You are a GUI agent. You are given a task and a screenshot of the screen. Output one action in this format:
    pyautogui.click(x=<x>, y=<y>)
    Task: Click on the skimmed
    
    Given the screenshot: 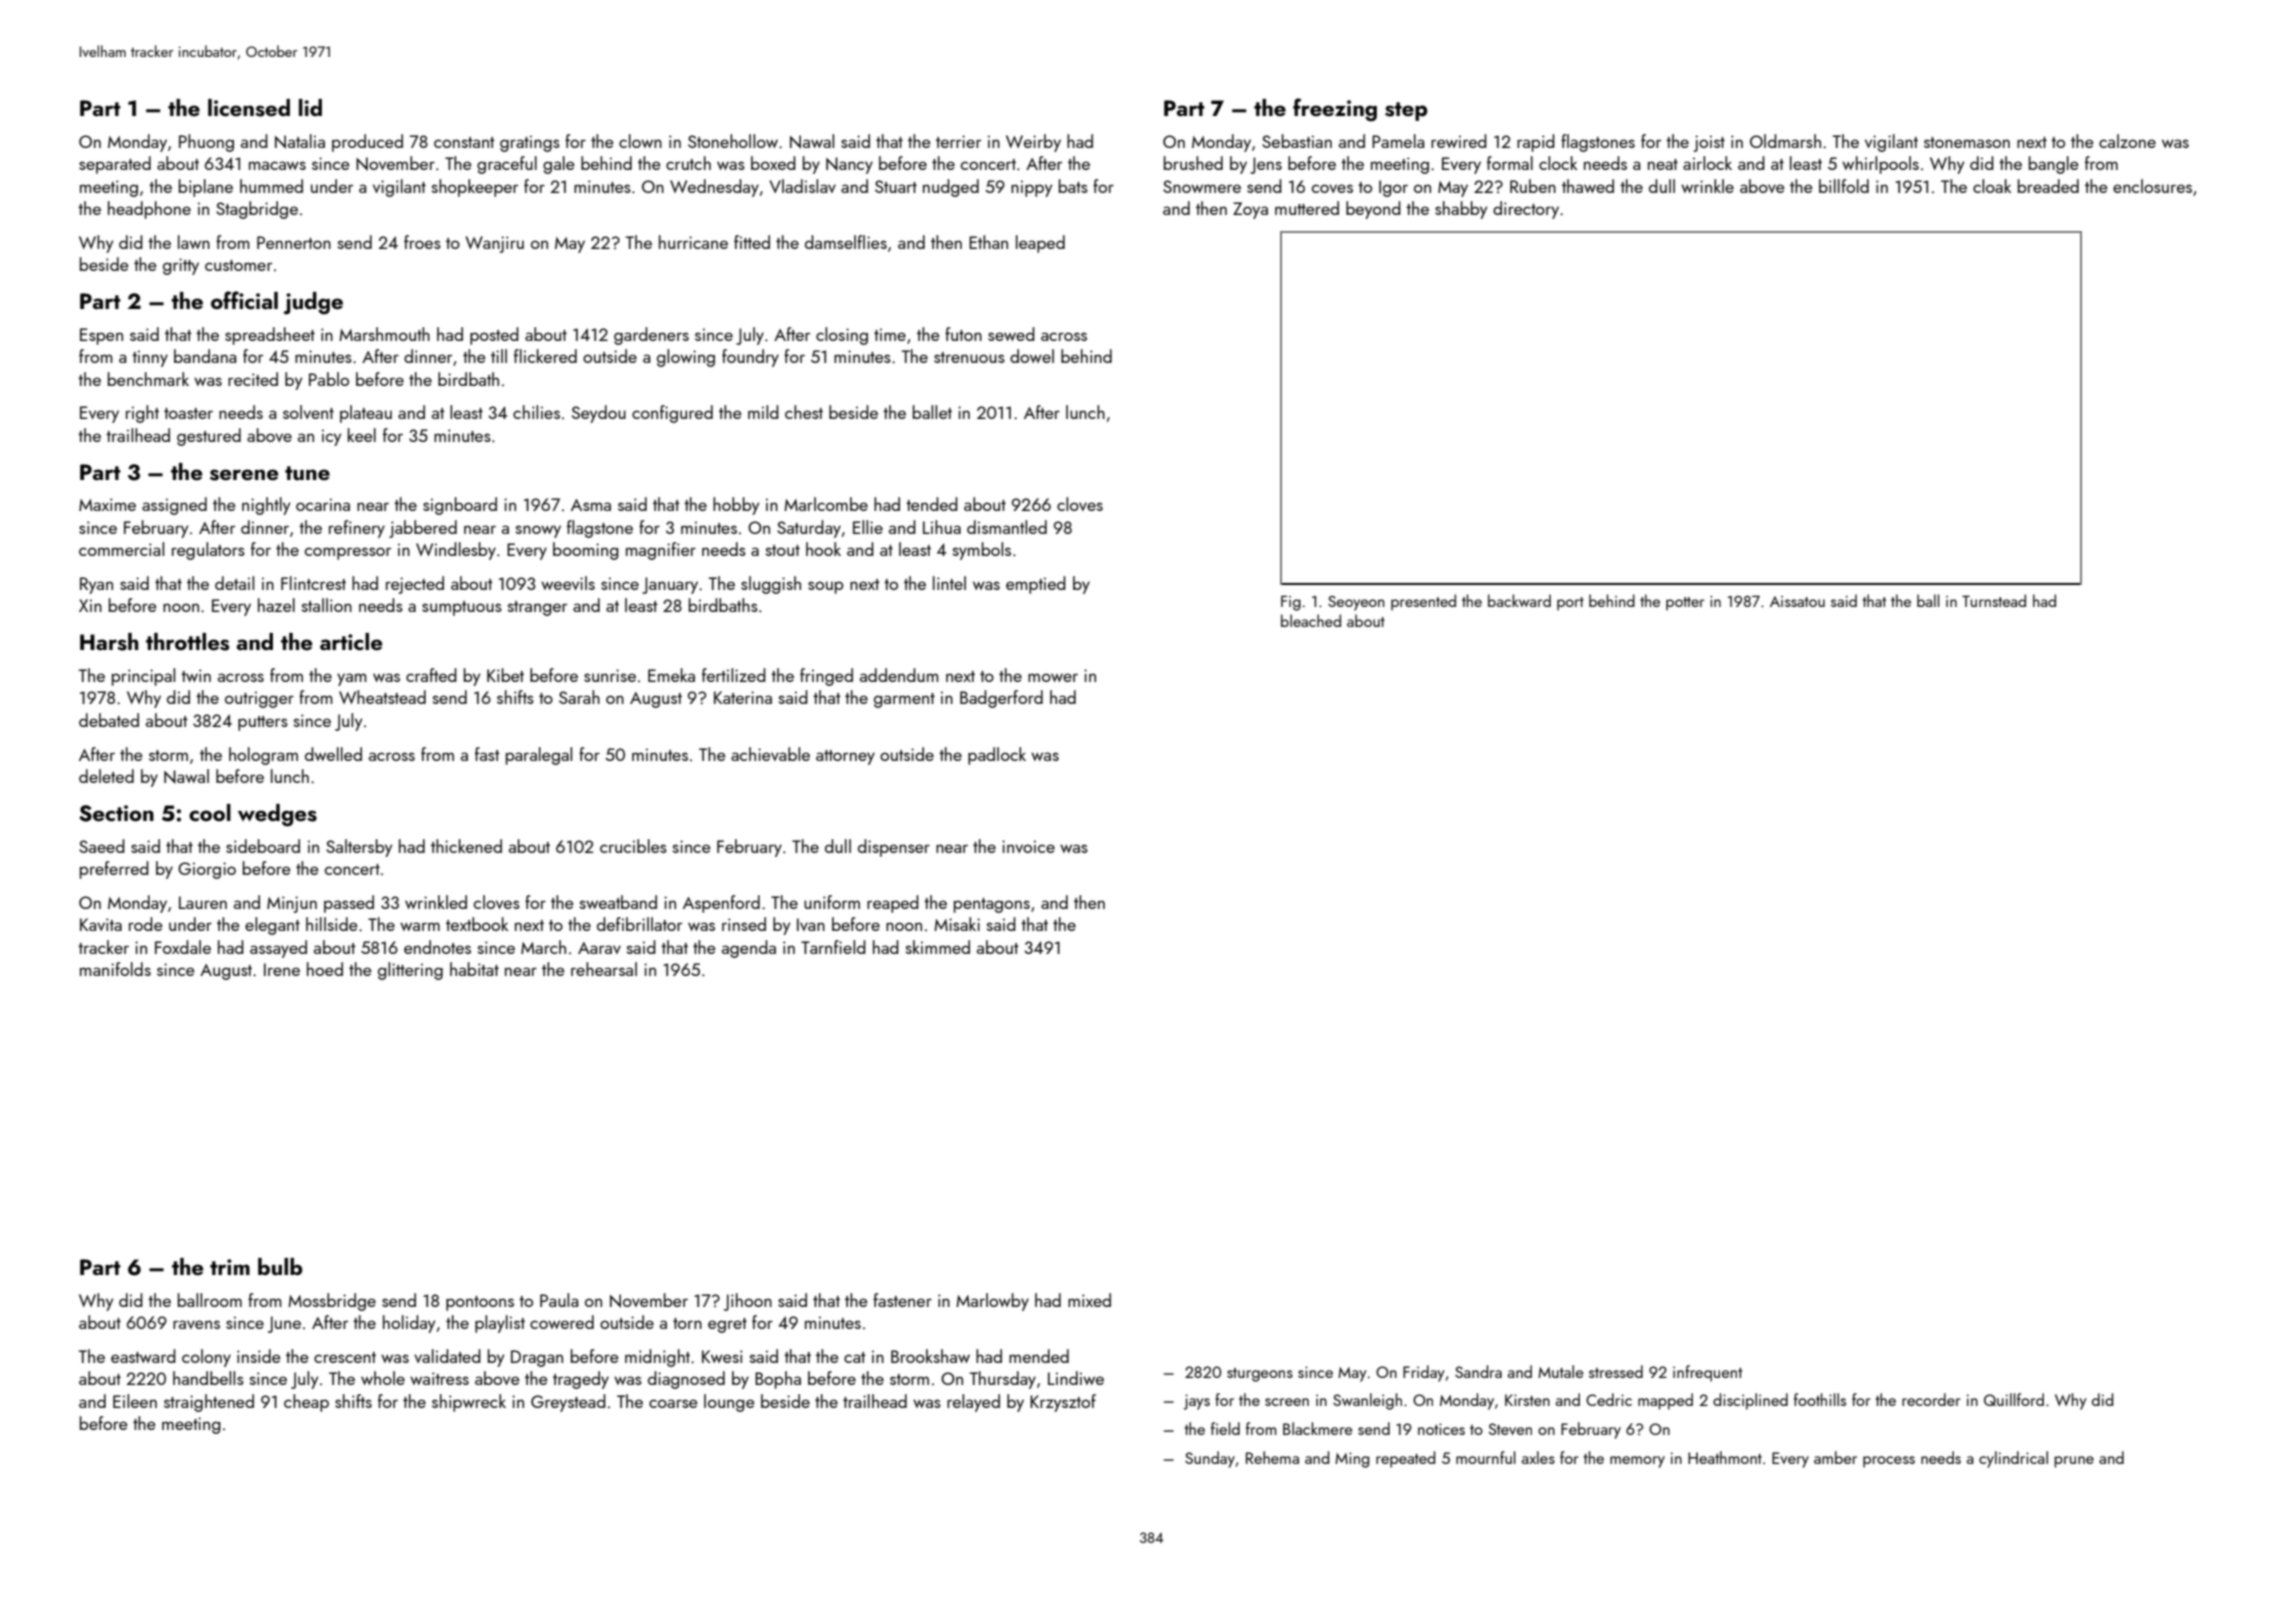 What is the action you would take?
    pyautogui.click(x=938, y=947)
